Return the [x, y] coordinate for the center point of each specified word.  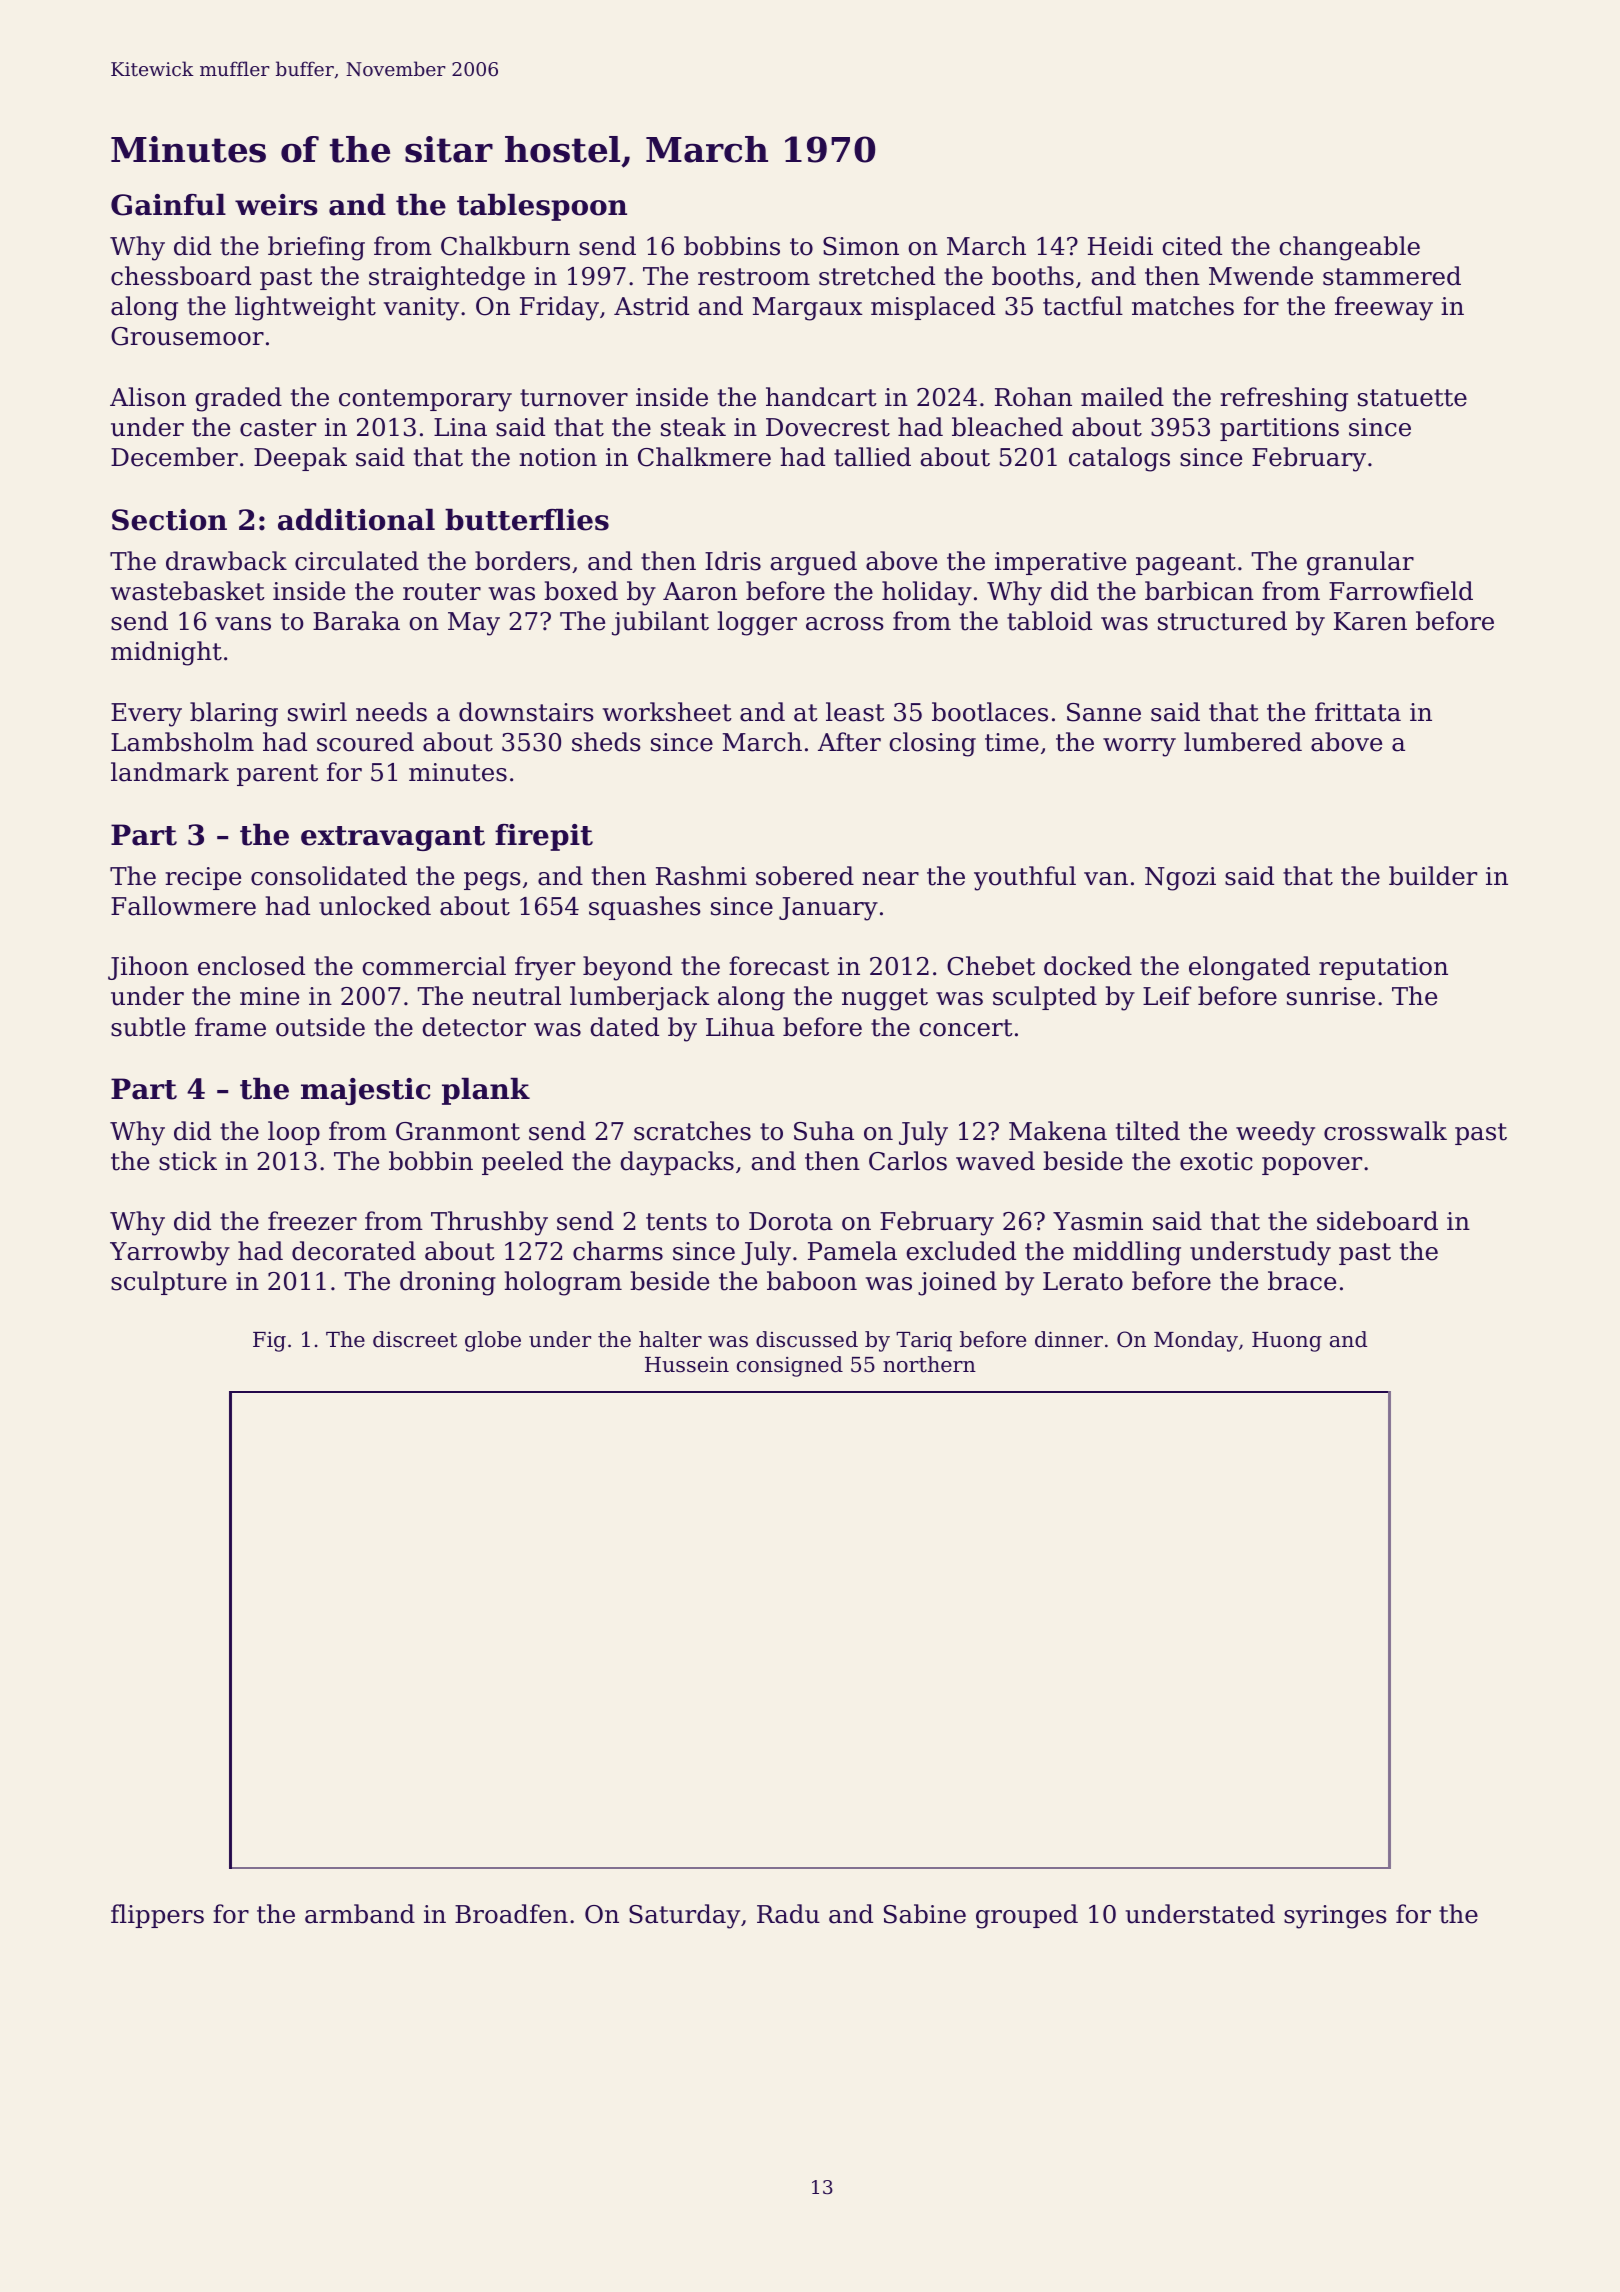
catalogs [1119, 459]
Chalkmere [704, 457]
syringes [1335, 1917]
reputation [1383, 968]
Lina [460, 427]
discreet [415, 1339]
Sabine [925, 1914]
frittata [1358, 712]
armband [360, 1914]
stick [188, 1161]
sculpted [1045, 998]
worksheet [667, 712]
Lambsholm [182, 742]
